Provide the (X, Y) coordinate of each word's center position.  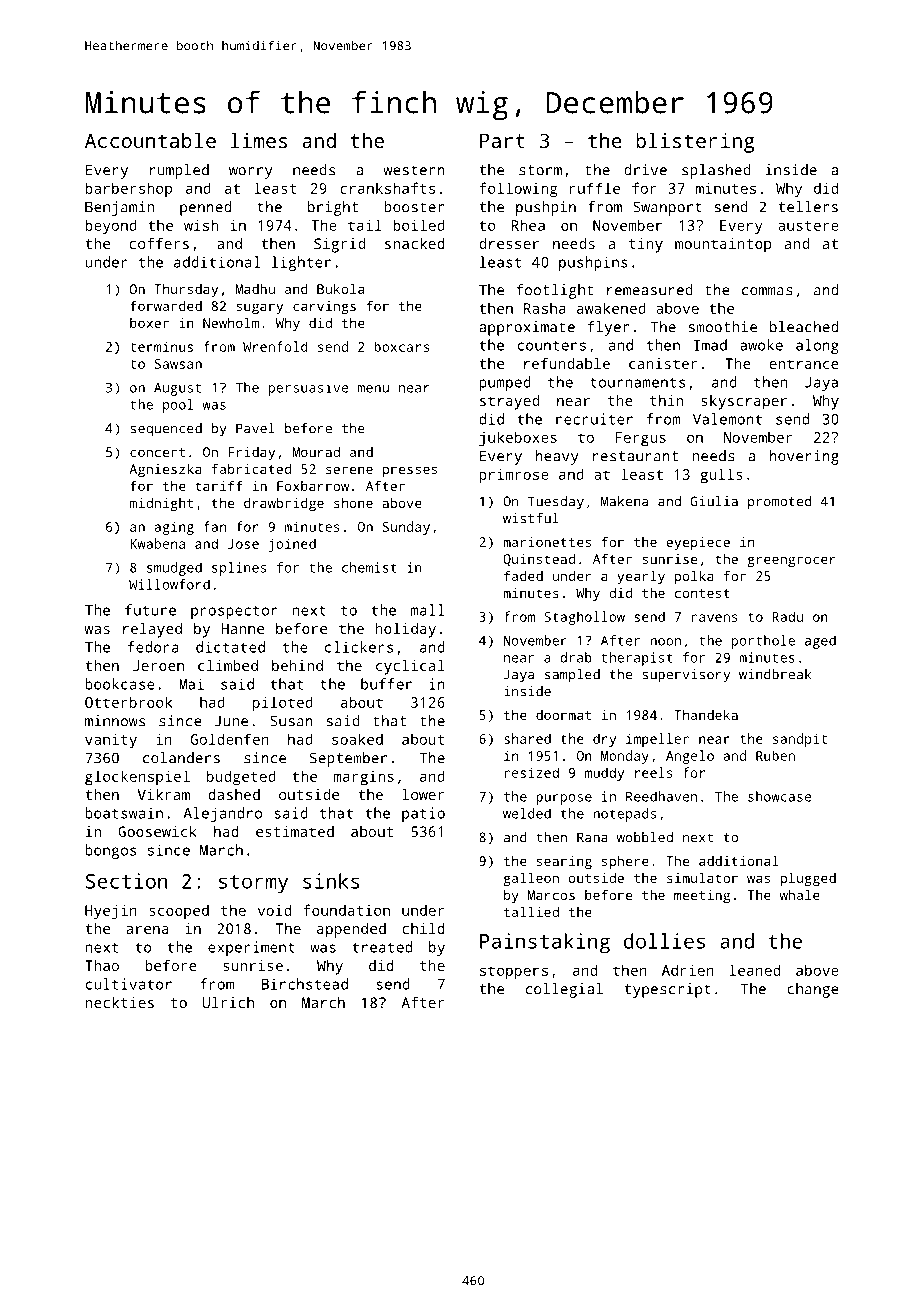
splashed (716, 171)
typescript (668, 990)
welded (527, 813)
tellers (808, 207)
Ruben (775, 755)
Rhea (528, 225)
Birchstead (304, 984)
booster (414, 207)
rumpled (179, 171)
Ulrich (228, 1002)
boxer (149, 323)
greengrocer (791, 561)
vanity (111, 741)
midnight (161, 504)
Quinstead (539, 560)
